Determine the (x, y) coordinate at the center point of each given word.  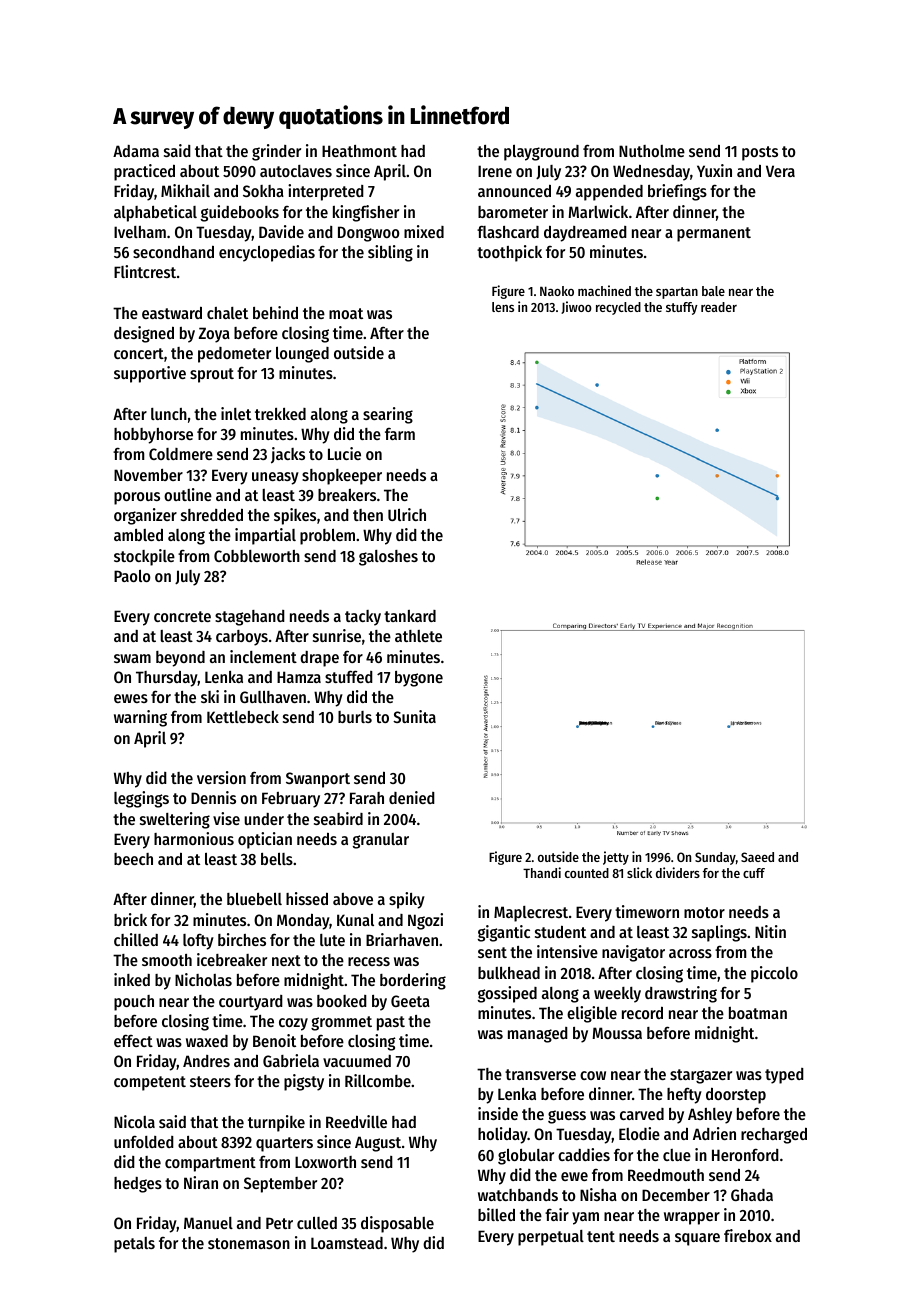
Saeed (757, 857)
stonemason (249, 1243)
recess (369, 961)
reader (719, 307)
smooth (167, 960)
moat (346, 313)
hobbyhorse (153, 436)
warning (140, 718)
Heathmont (359, 151)
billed (496, 1214)
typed (784, 1076)
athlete (418, 636)
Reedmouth (666, 1175)
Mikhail (185, 190)
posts (760, 153)
